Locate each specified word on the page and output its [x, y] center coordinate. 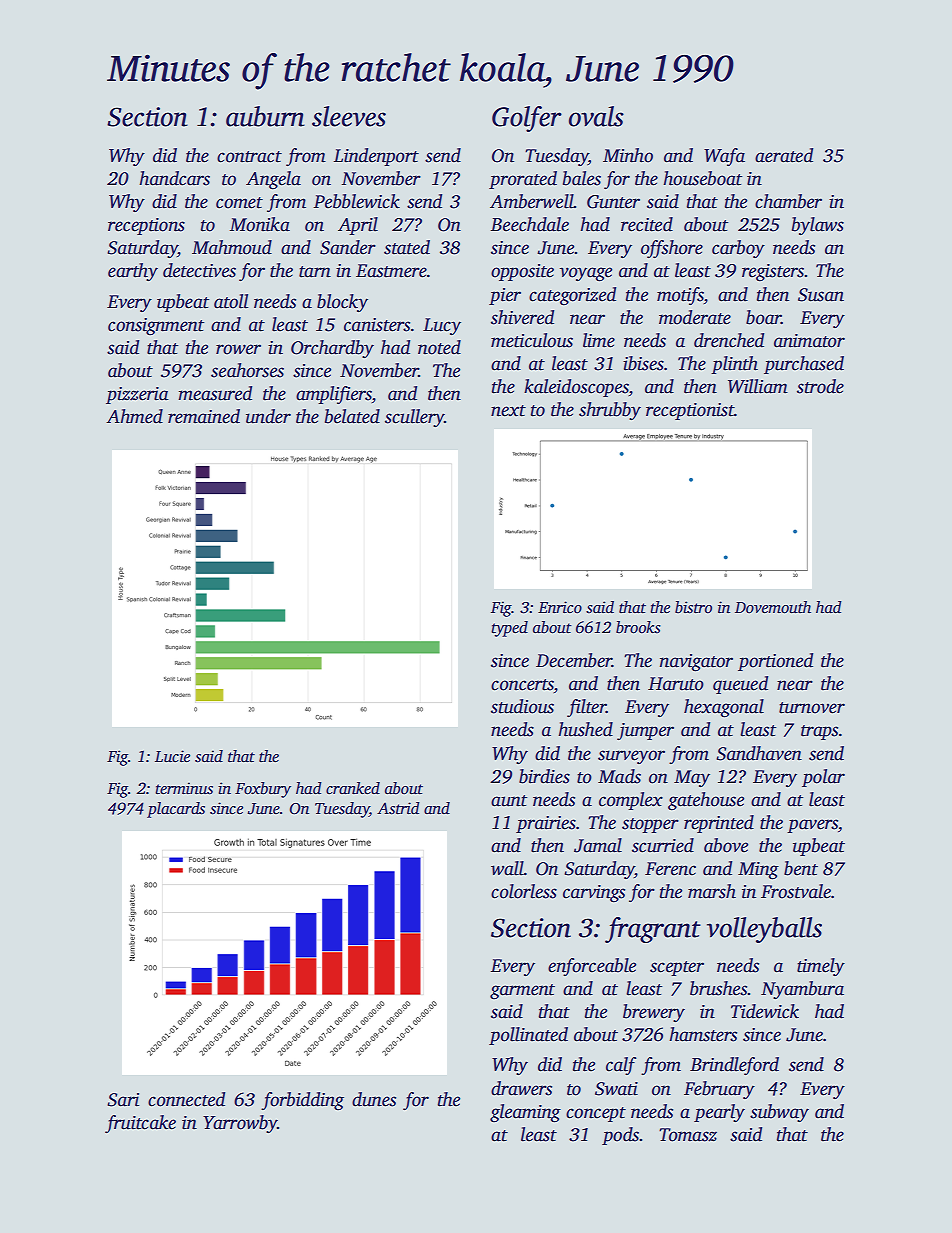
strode [820, 386]
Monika [260, 224]
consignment [156, 326]
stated [407, 247]
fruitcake [140, 1124]
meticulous [532, 340]
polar [823, 778]
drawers [521, 1088]
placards [176, 810]
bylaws [818, 226]
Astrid [398, 808]
